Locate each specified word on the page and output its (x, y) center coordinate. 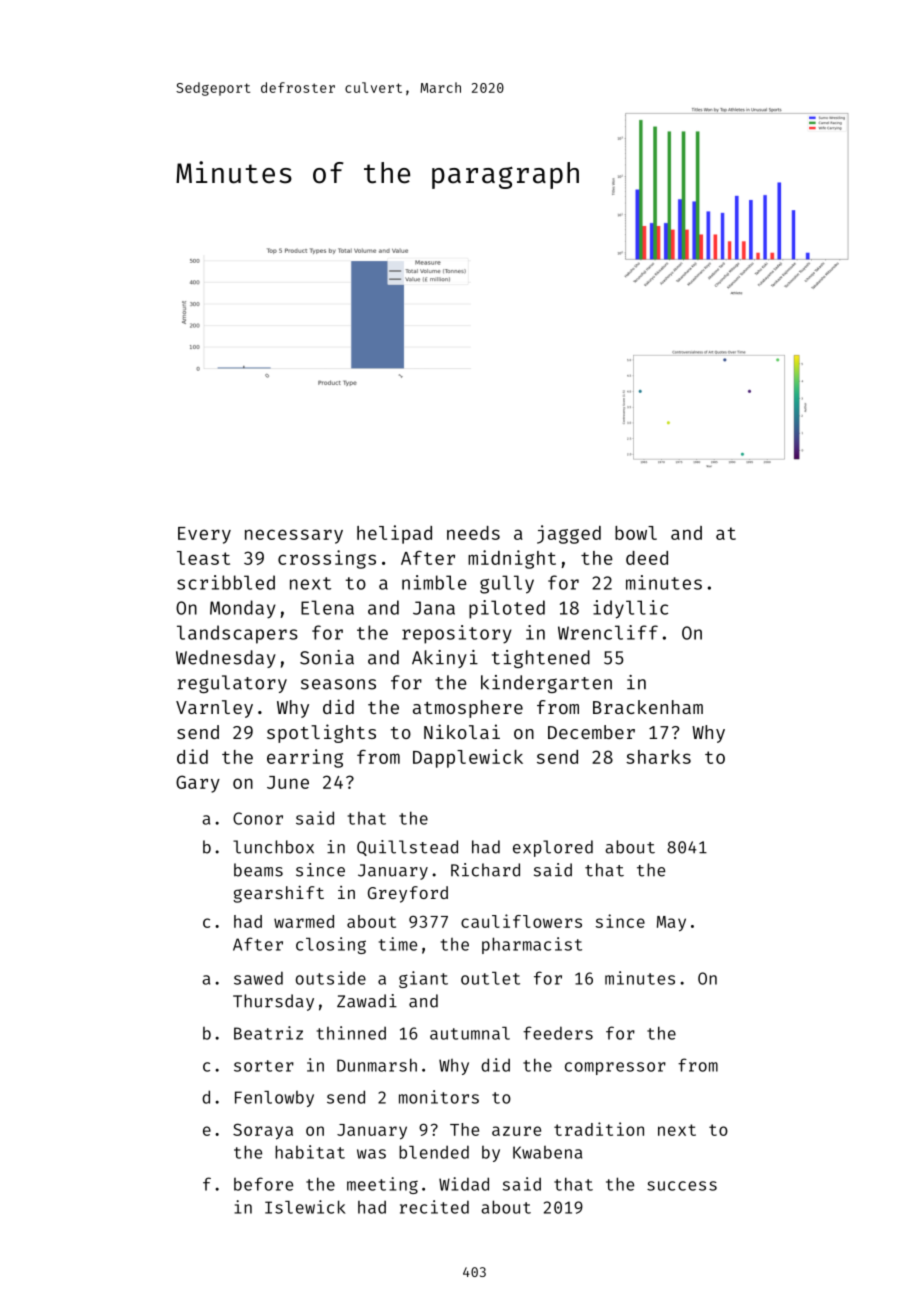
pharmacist (532, 945)
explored (553, 848)
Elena (327, 607)
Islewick (305, 1207)
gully (507, 584)
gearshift (278, 894)
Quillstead (407, 848)
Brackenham (648, 707)
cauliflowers (521, 921)
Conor (258, 818)
